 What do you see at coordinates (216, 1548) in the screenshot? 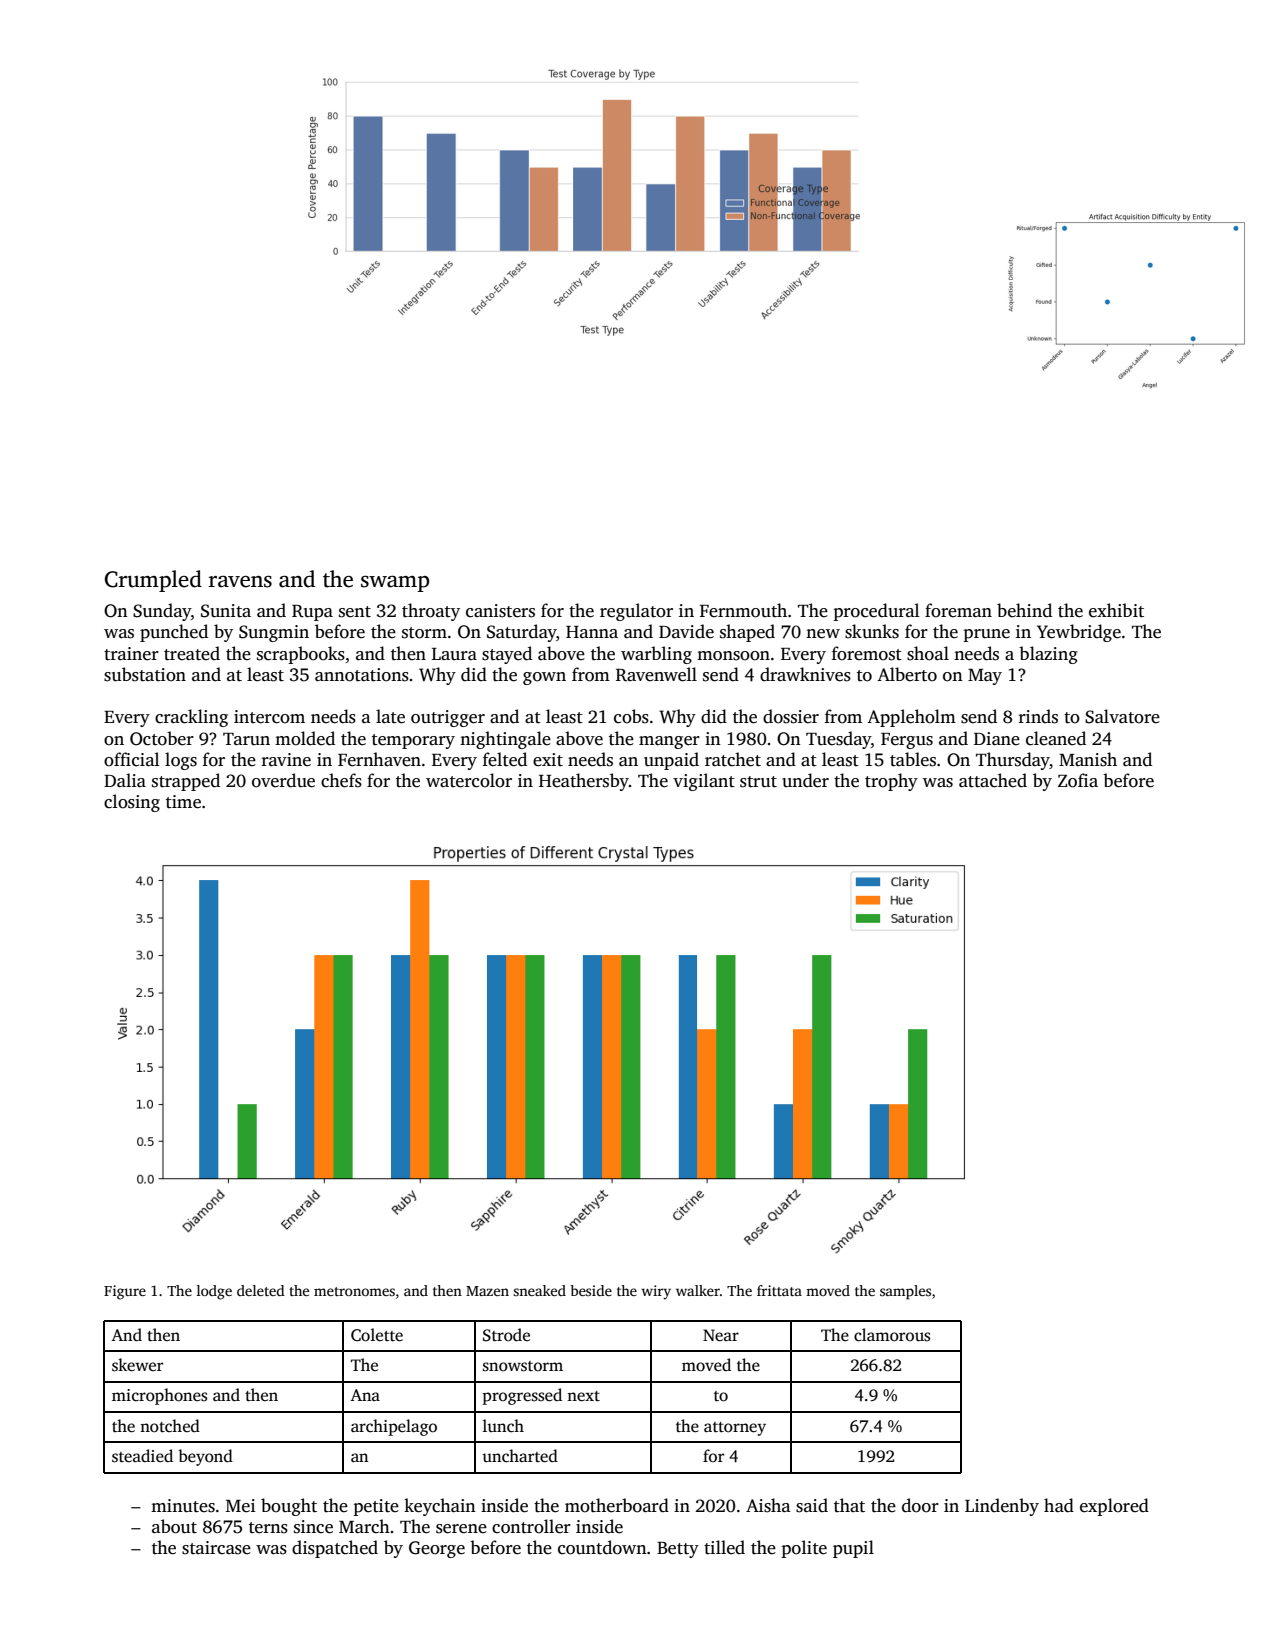
I see `staircase` at bounding box center [216, 1548].
